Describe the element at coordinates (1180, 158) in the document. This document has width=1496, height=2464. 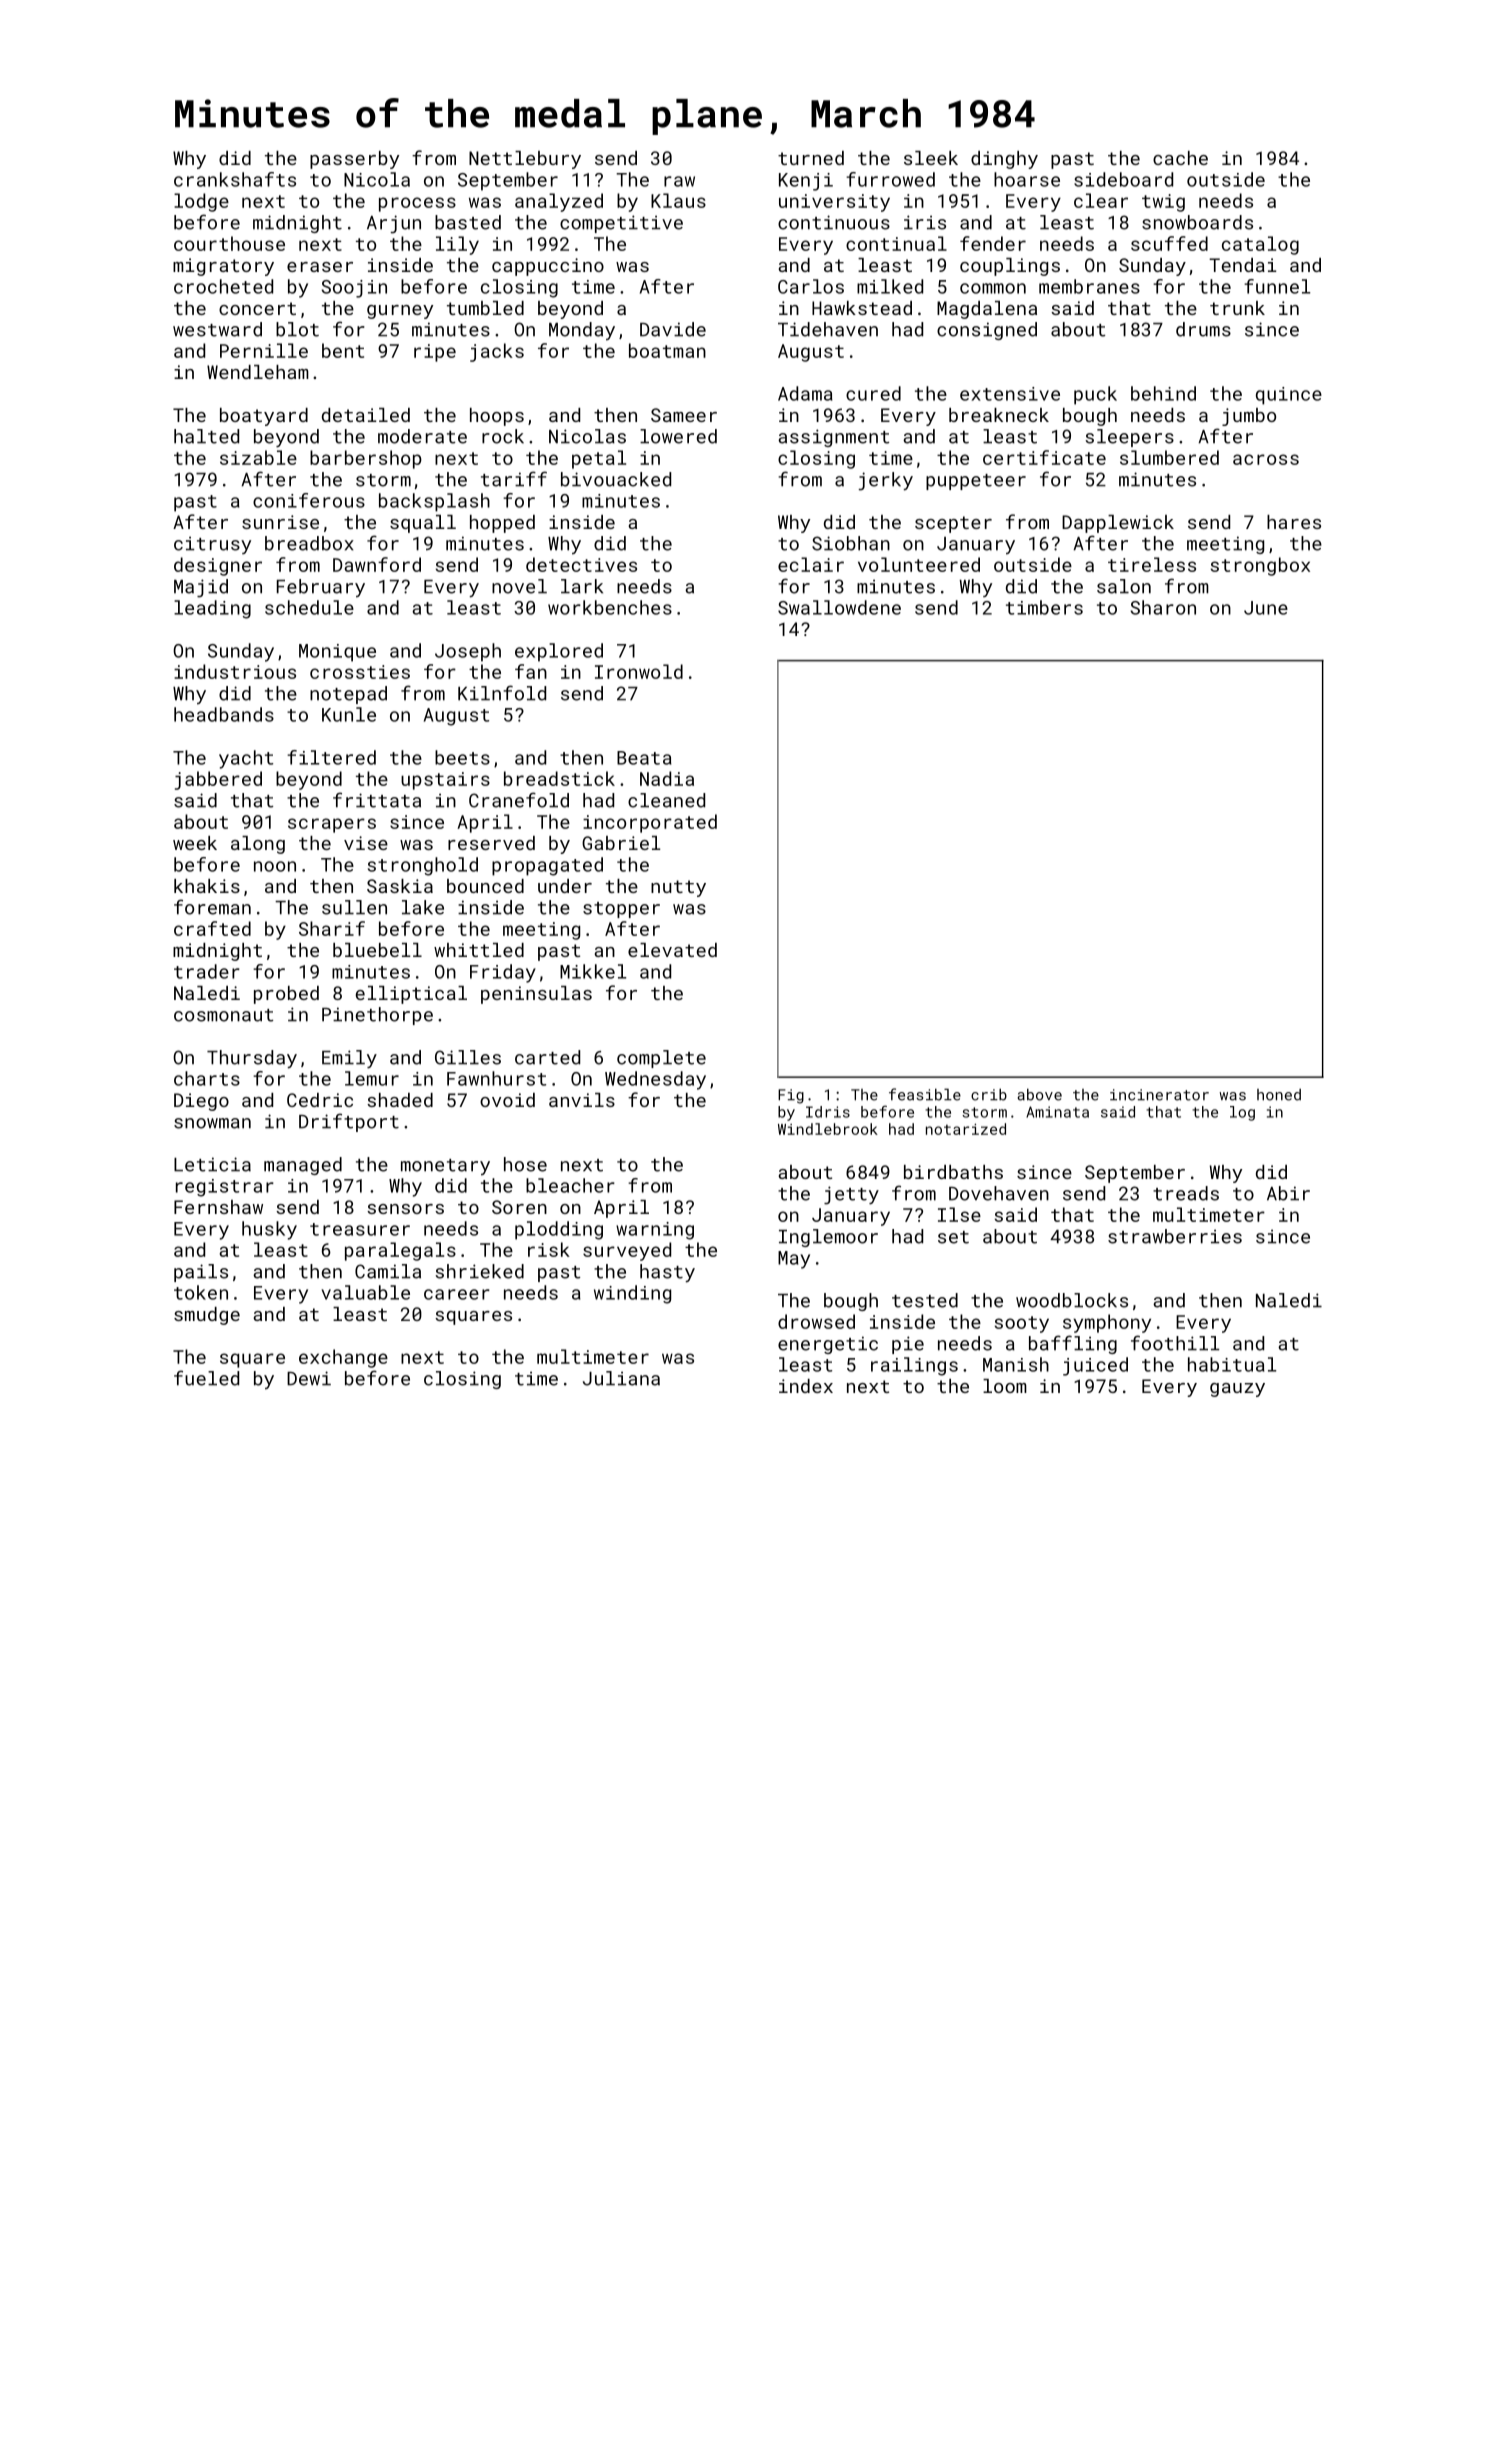
I see `cache` at that location.
